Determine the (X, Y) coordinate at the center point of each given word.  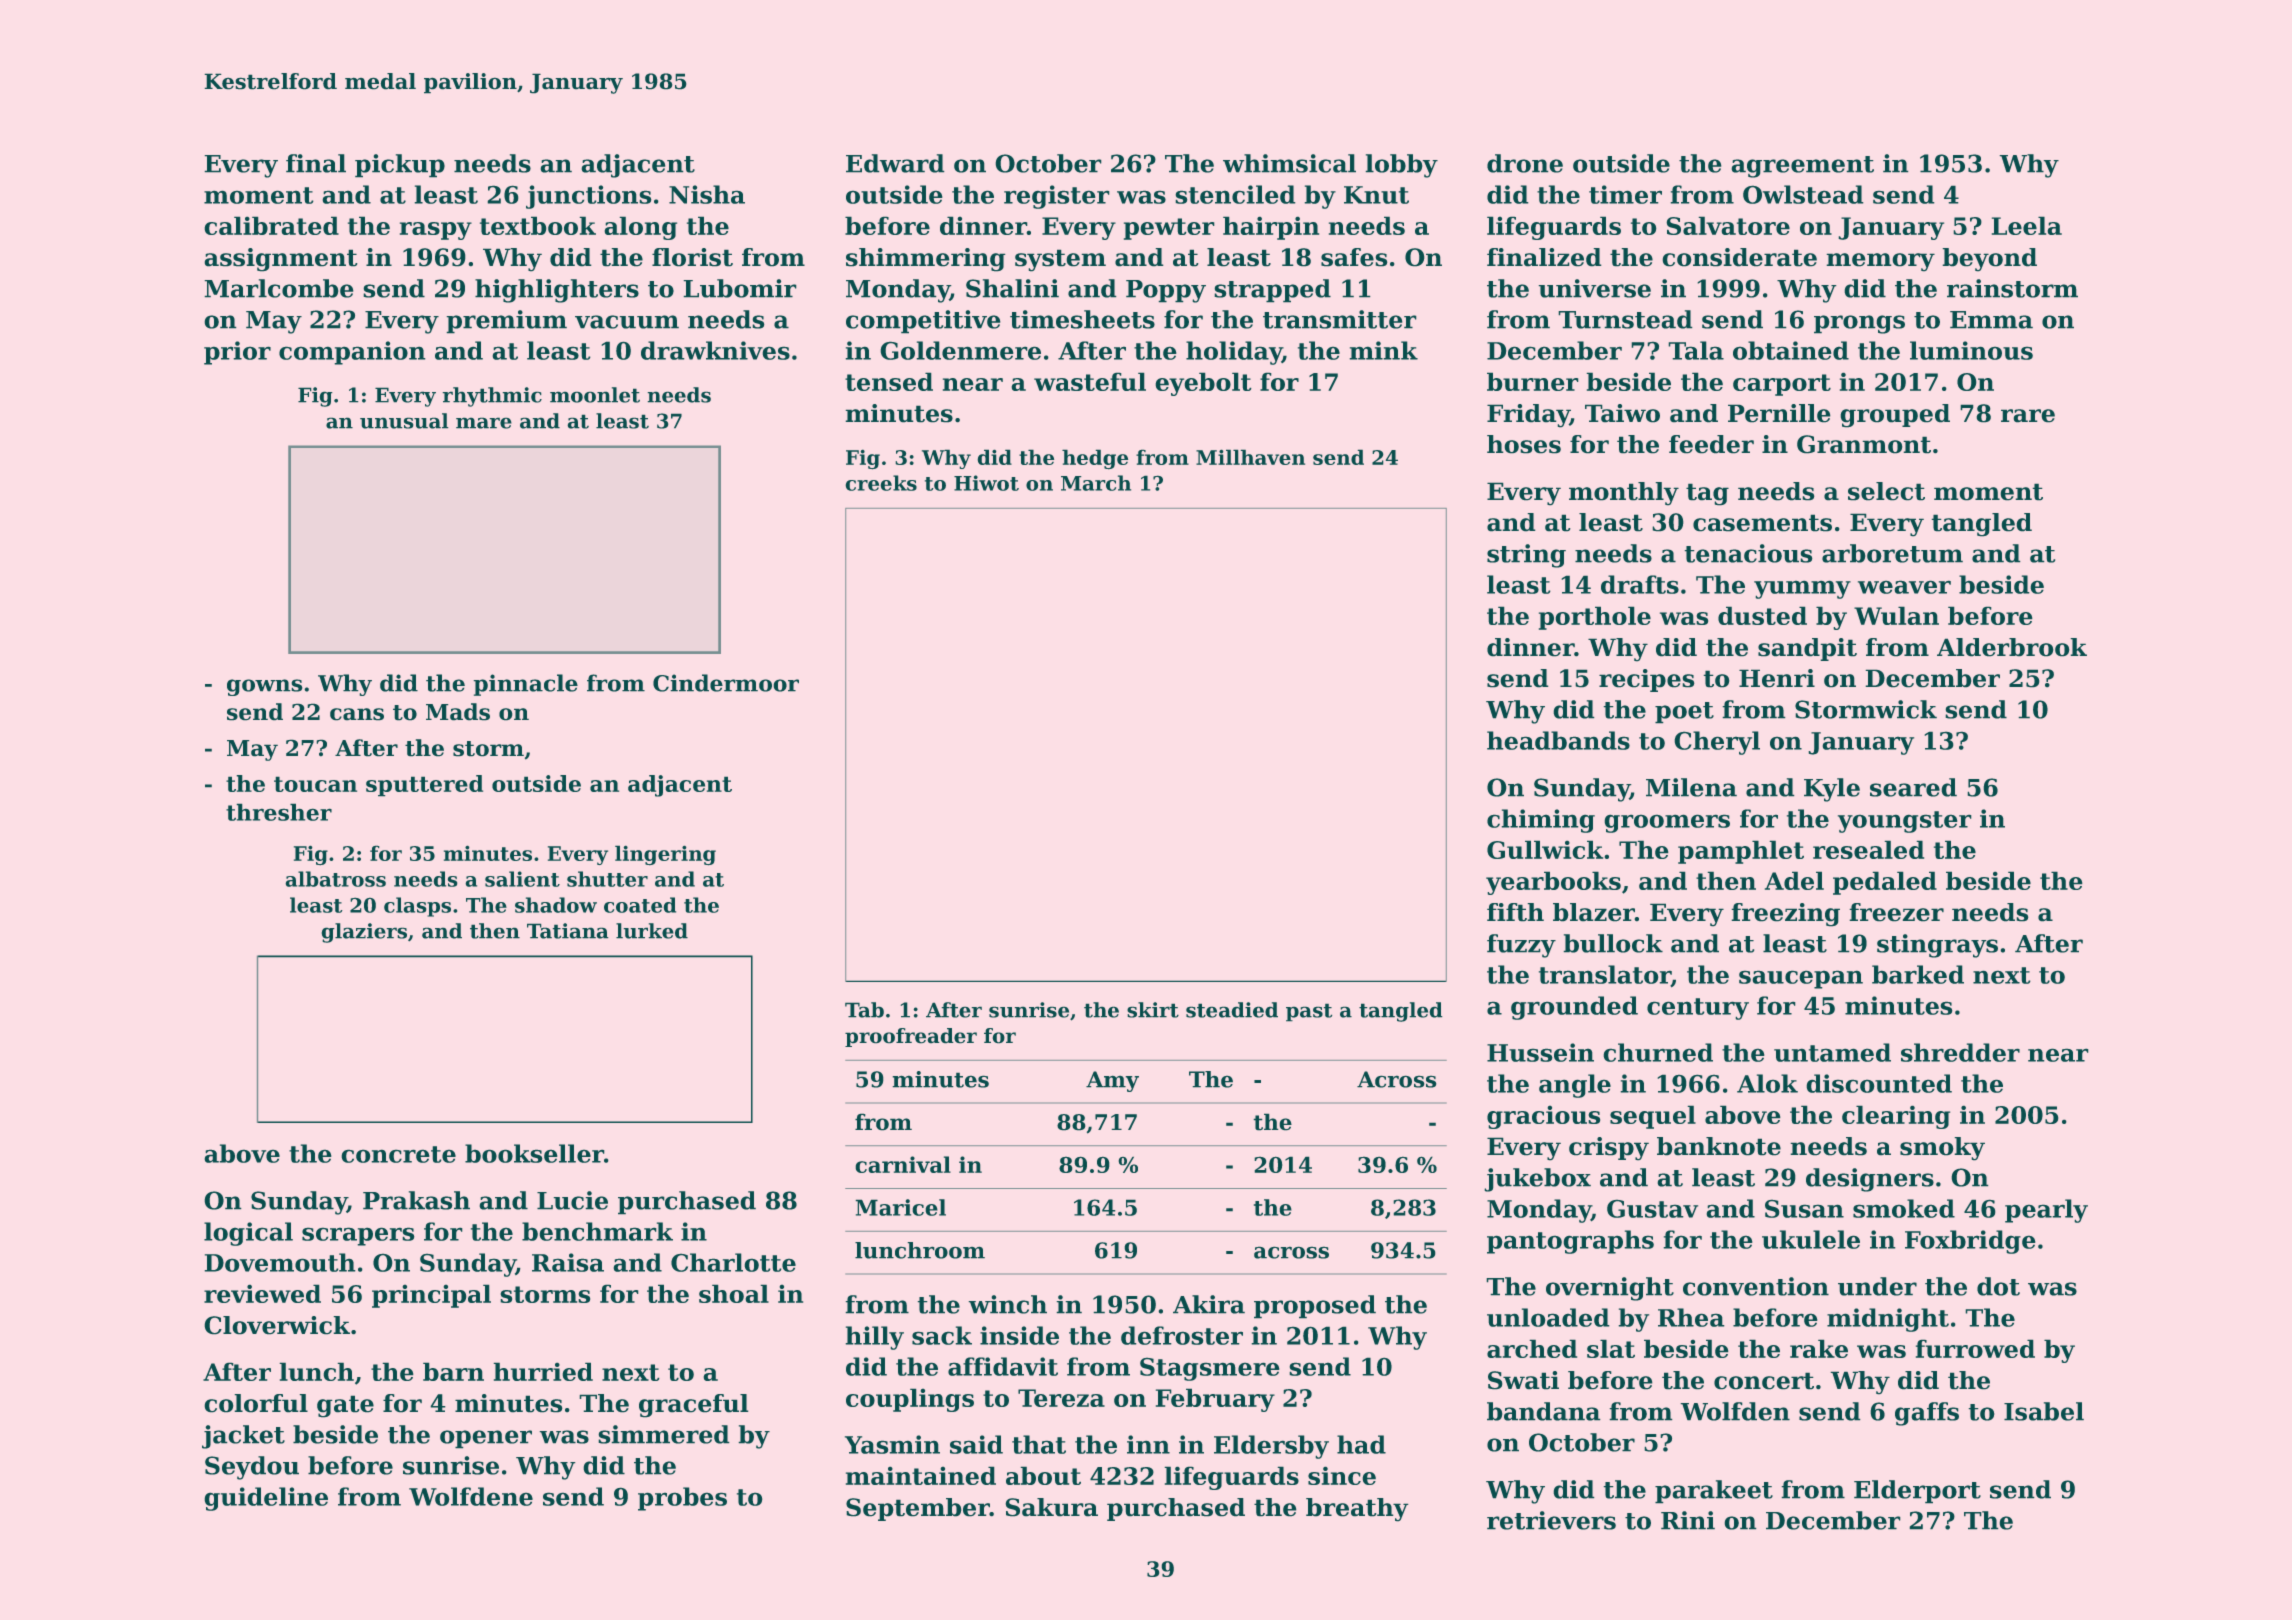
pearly (2046, 1211)
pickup (400, 165)
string (1526, 556)
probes (682, 1499)
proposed (1315, 1306)
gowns (264, 687)
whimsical (1289, 163)
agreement (1803, 167)
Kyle (1832, 790)
